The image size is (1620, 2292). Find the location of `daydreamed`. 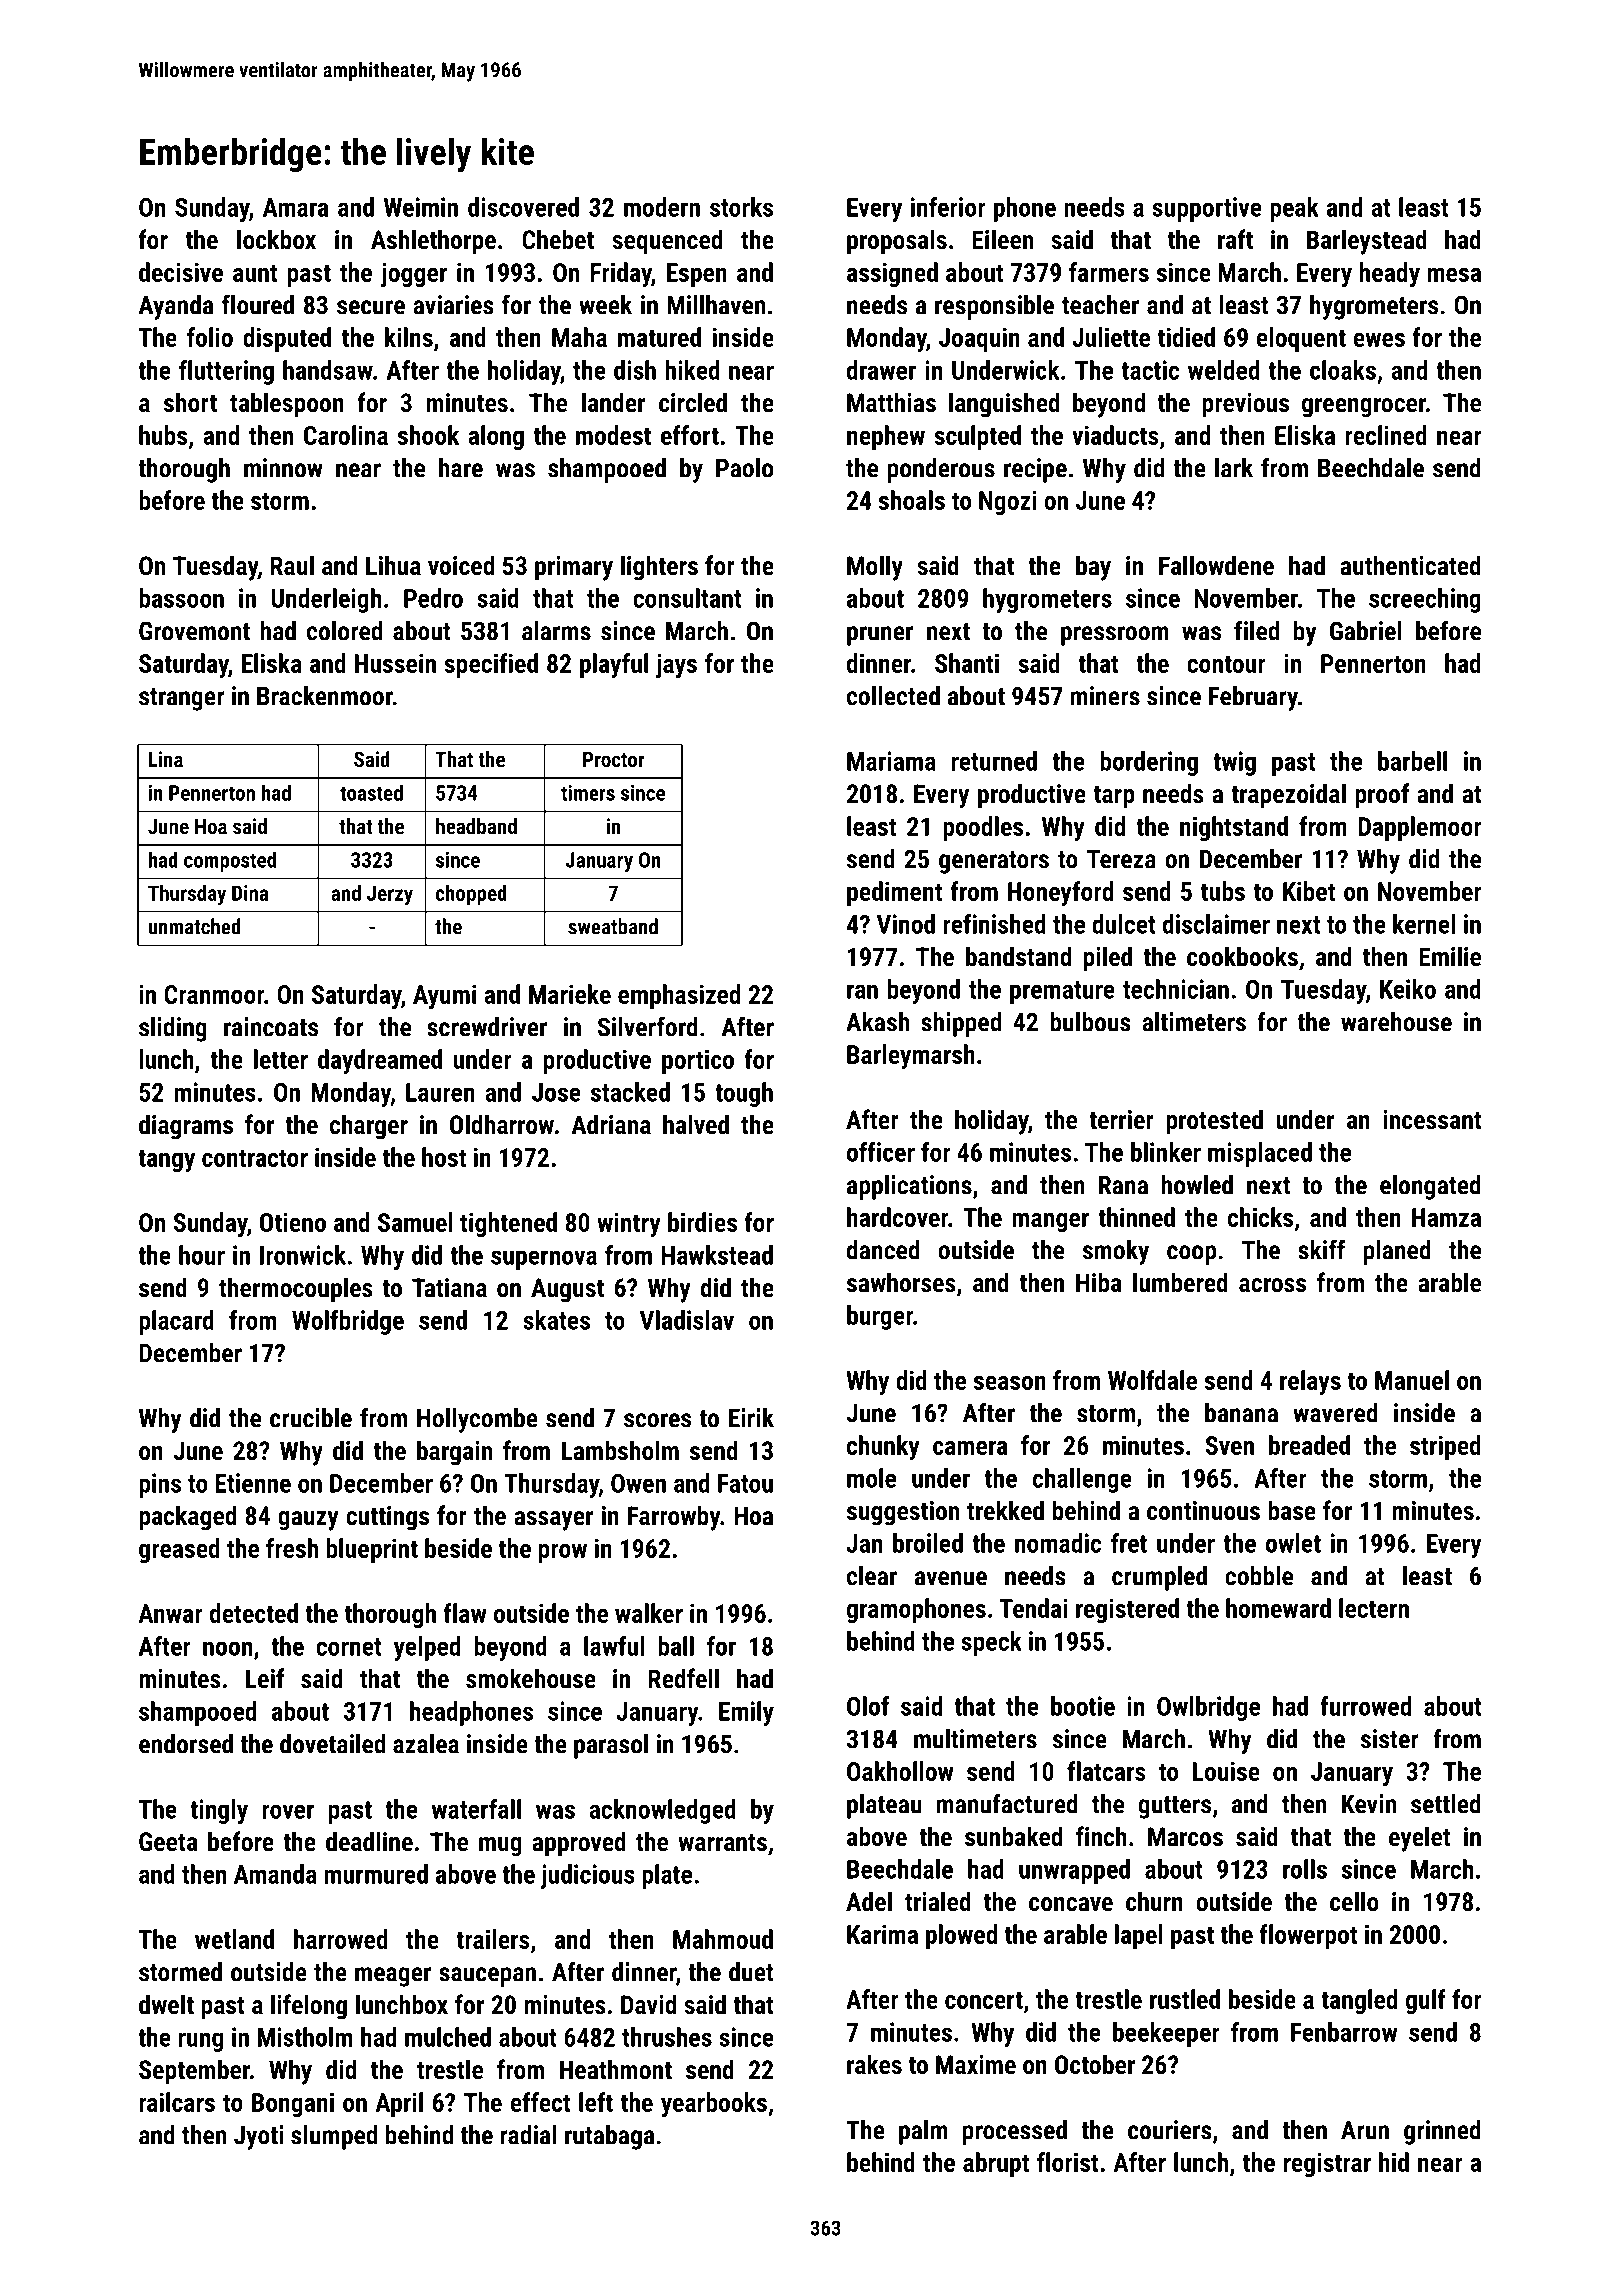

daydreamed is located at coordinates (380, 1061).
